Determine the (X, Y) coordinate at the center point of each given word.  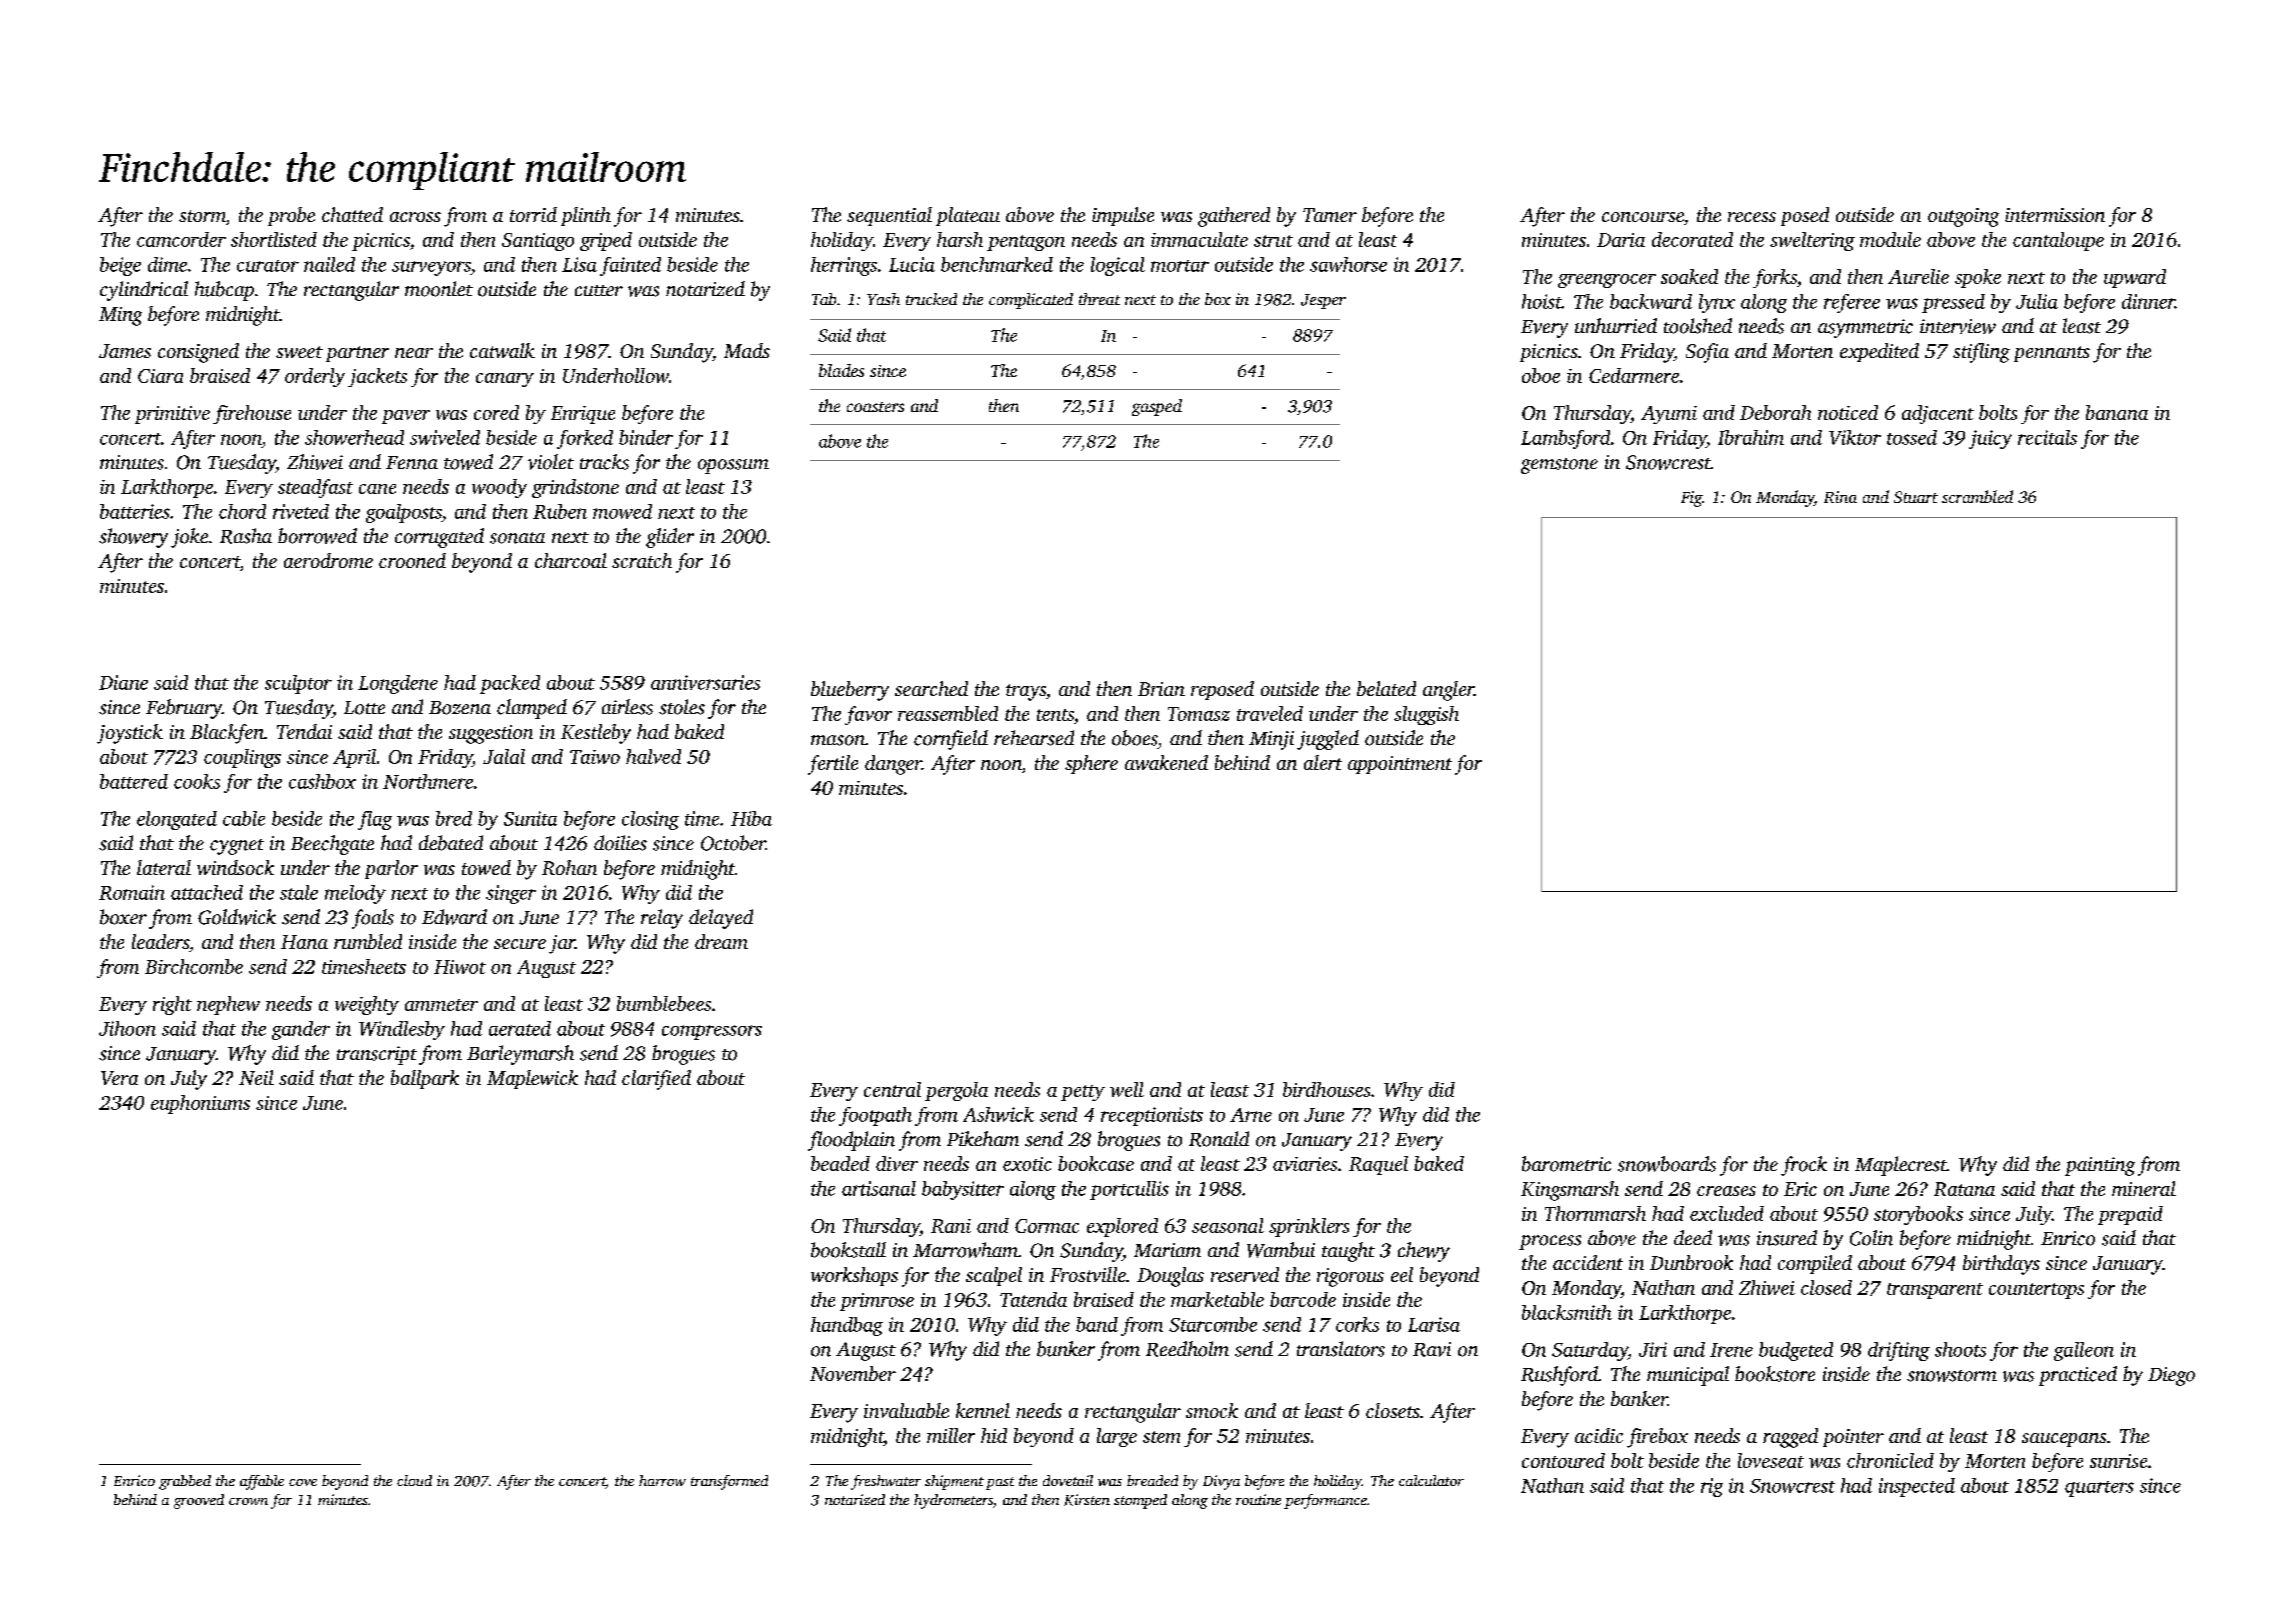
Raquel (1378, 1165)
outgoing (1963, 217)
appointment (1400, 765)
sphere (1091, 764)
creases (1726, 1191)
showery (133, 538)
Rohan (569, 867)
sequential (889, 216)
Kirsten (1087, 1500)
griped (606, 241)
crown (248, 1501)
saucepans (2064, 1440)
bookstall (848, 1250)
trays (1026, 692)
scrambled (1977, 496)
